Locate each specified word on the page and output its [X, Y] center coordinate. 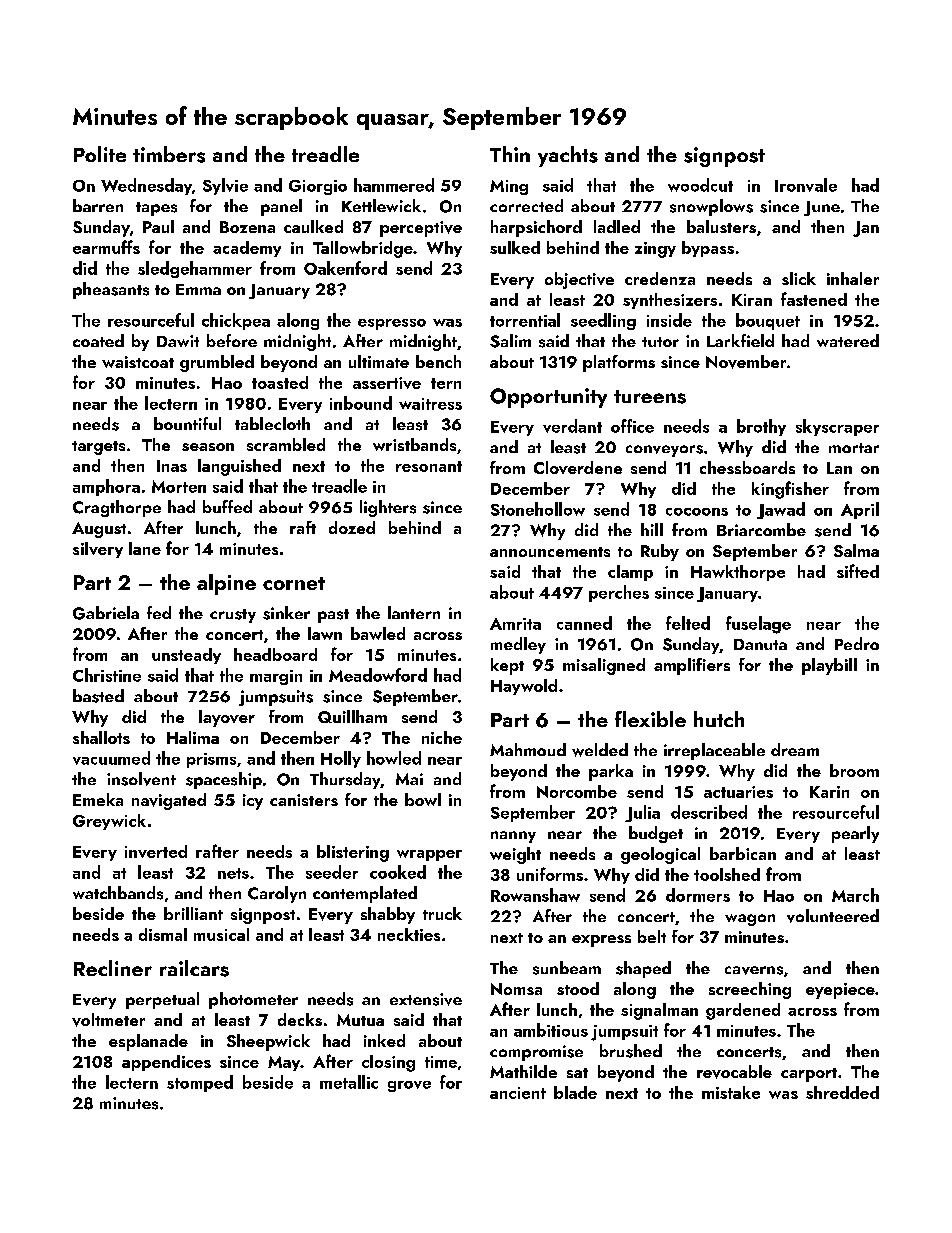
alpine [226, 584]
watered [848, 340]
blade [575, 1092]
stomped [200, 1083]
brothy [761, 427]
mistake [731, 1092]
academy [247, 249]
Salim [510, 341]
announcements [550, 552]
